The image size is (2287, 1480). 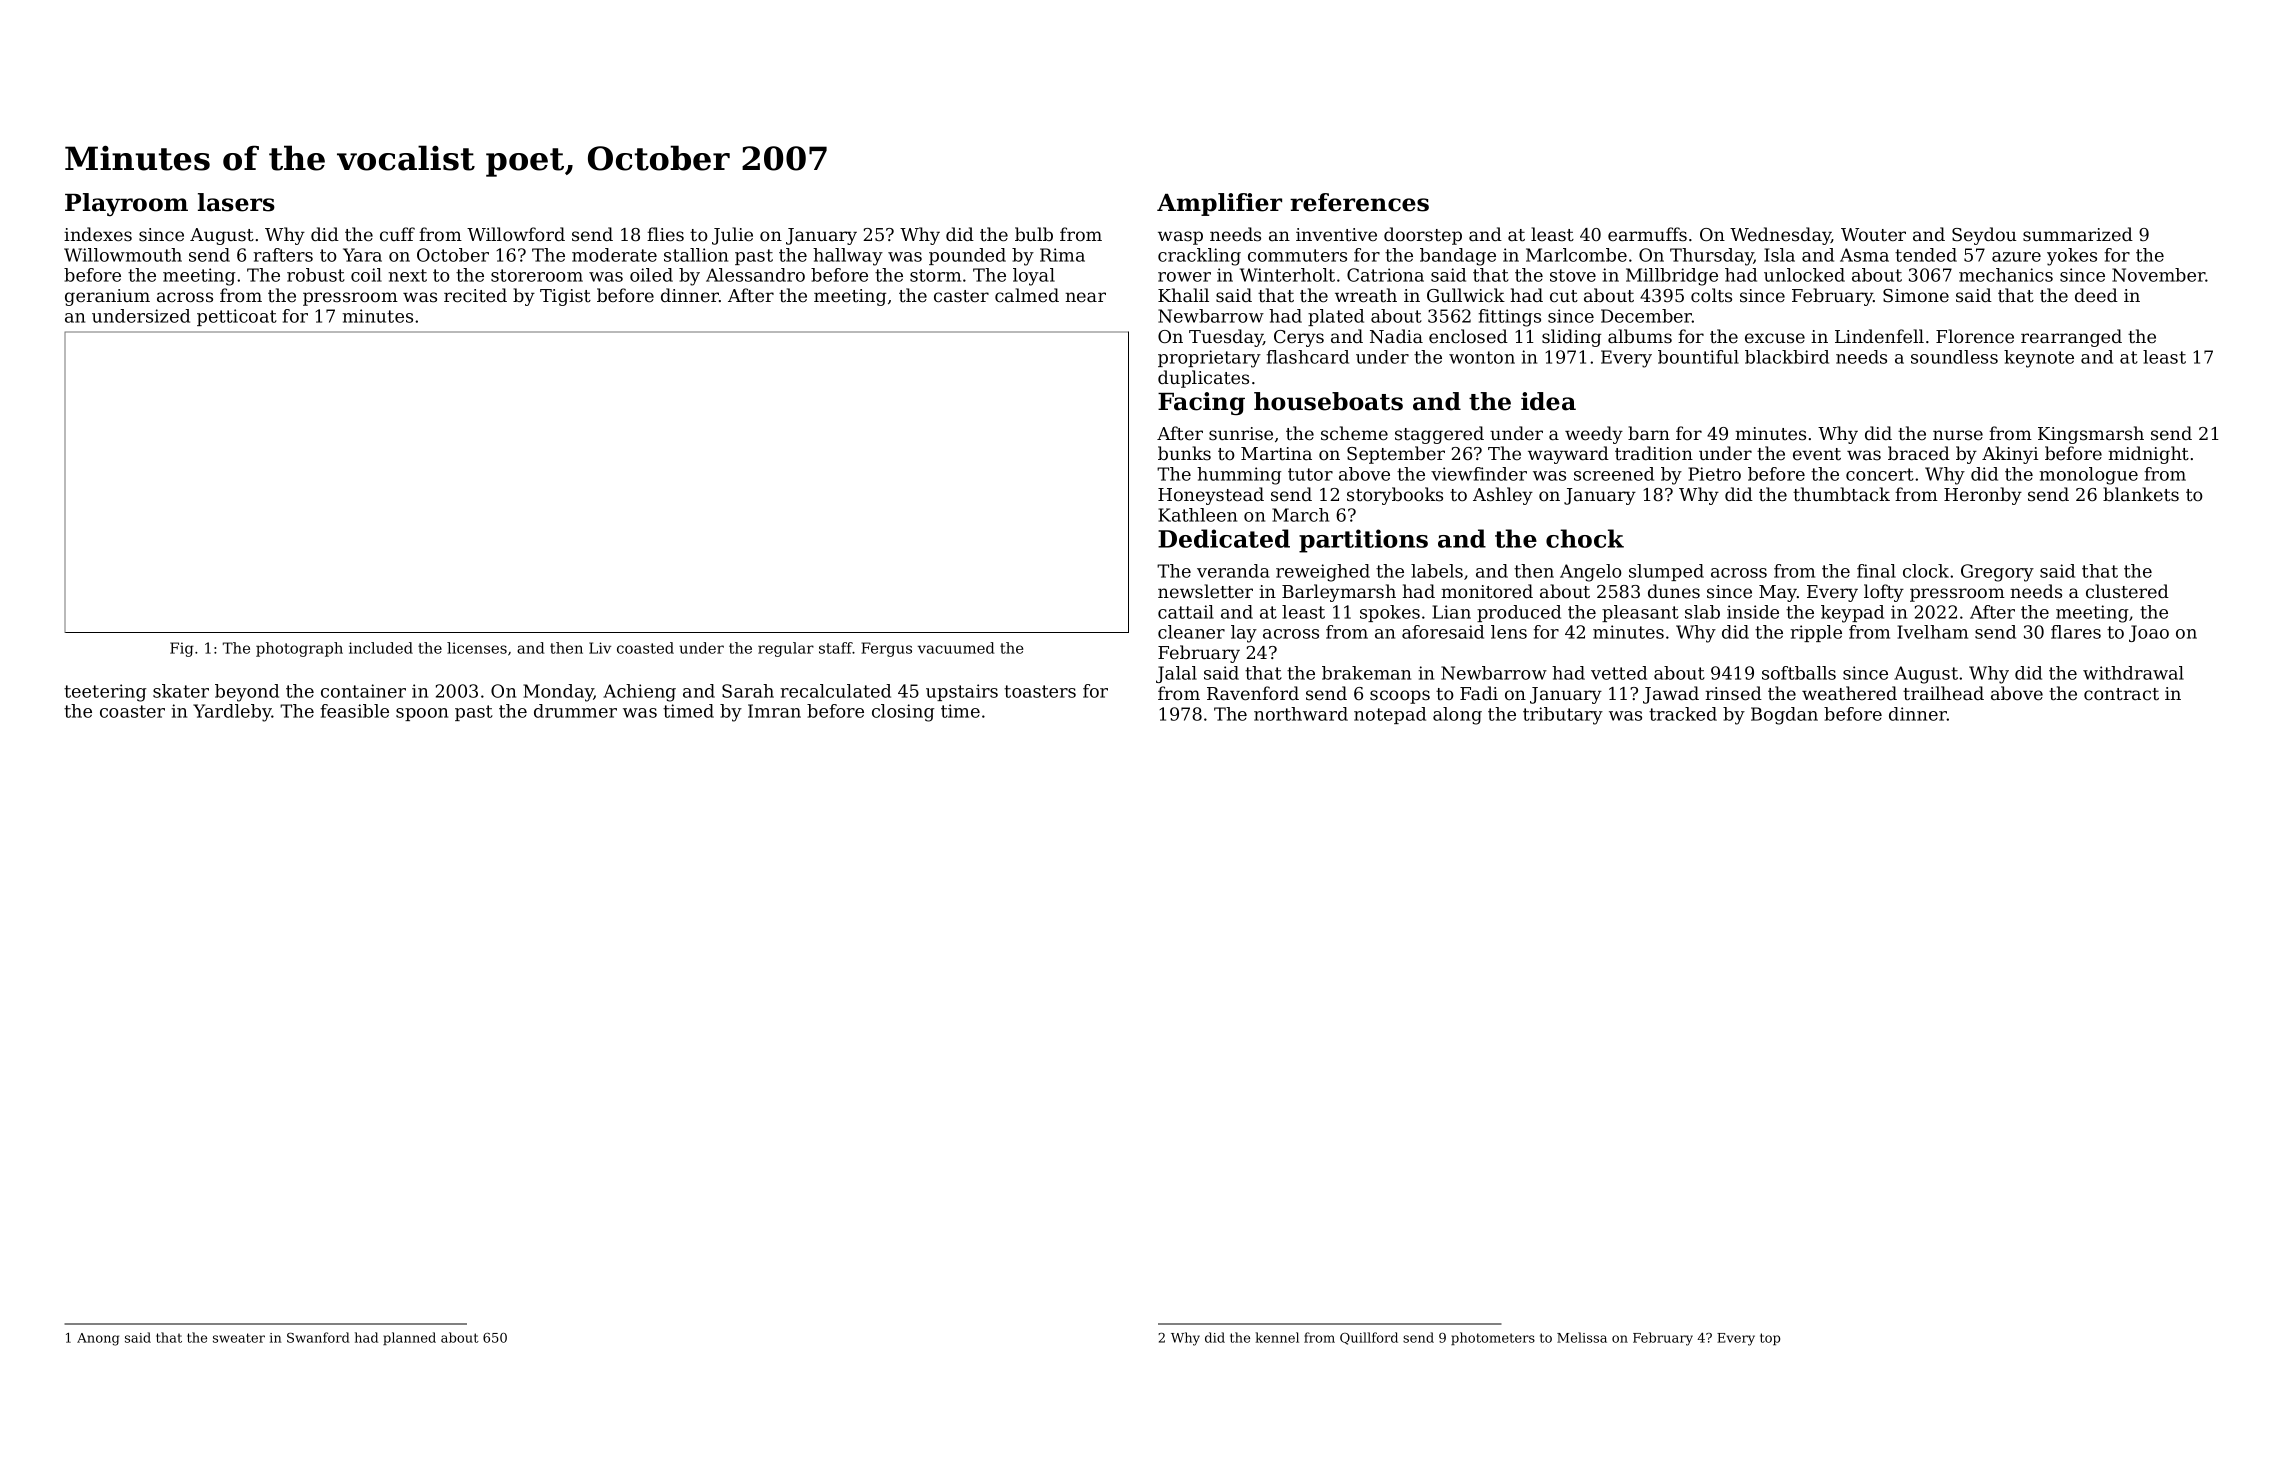 I want to click on Playroom, so click(x=126, y=204).
